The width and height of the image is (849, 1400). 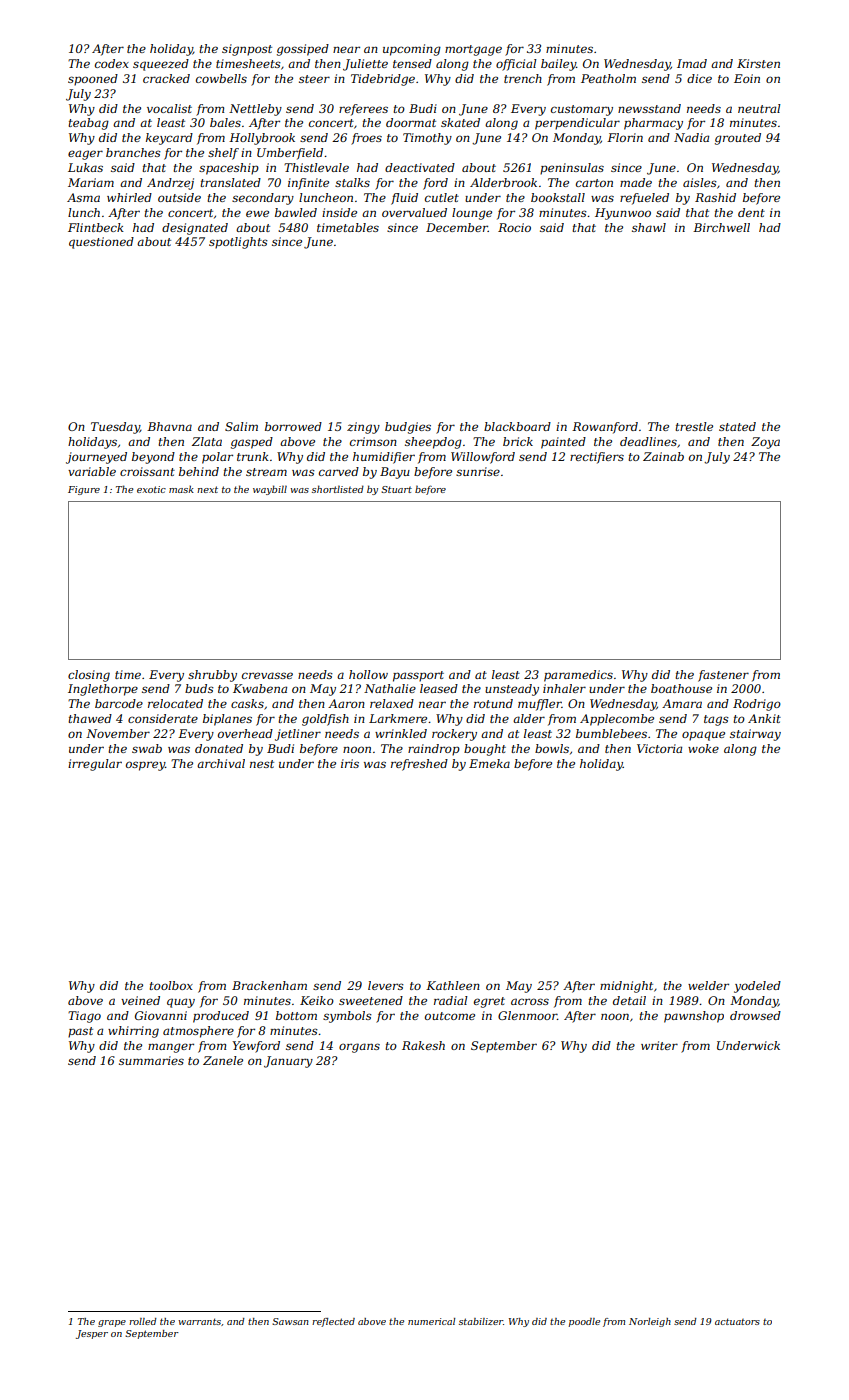 I want to click on upcoming, so click(x=412, y=50).
